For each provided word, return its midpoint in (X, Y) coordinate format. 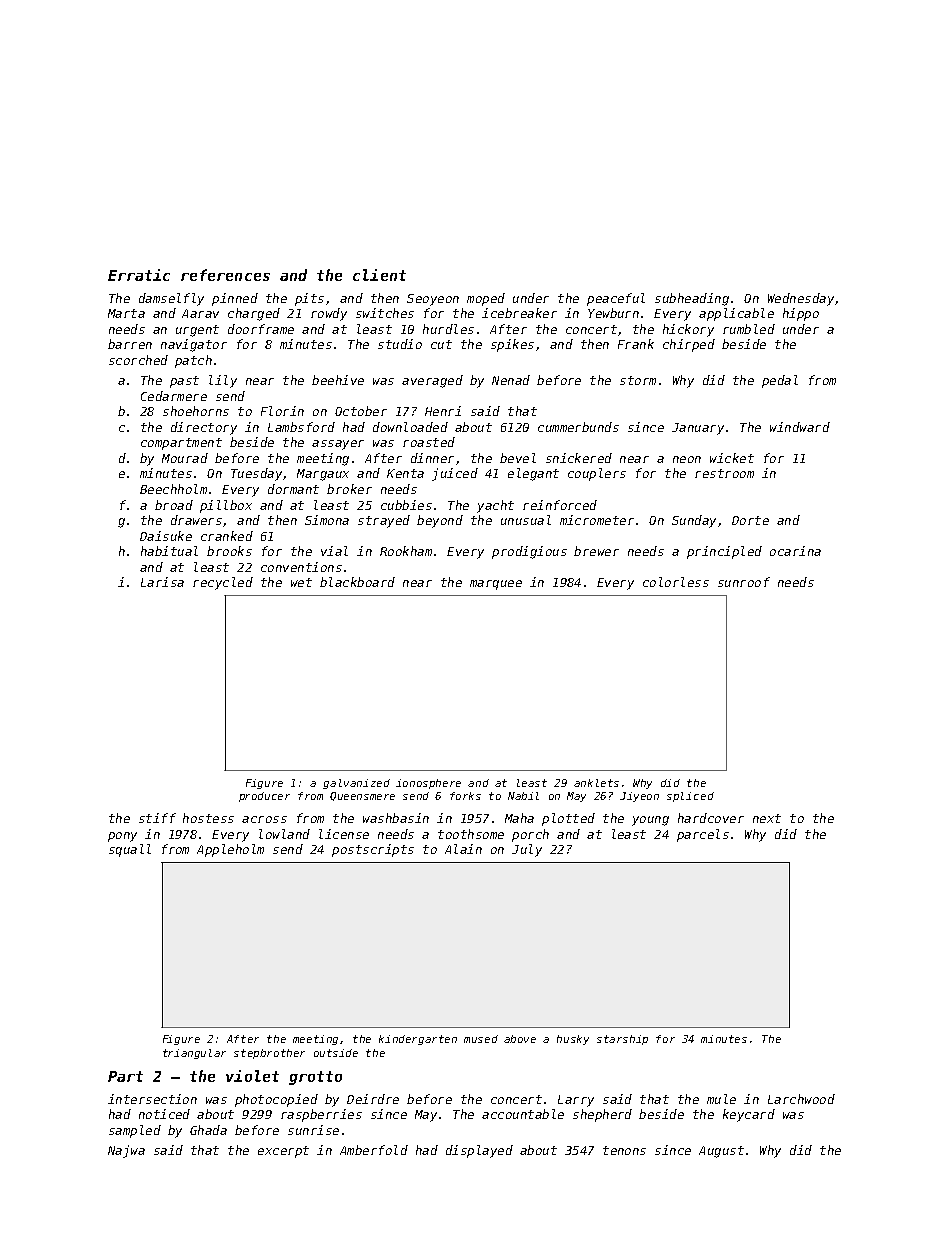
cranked (227, 536)
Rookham (406, 551)
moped (486, 299)
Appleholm (230, 850)
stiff (157, 818)
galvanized (356, 784)
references (225, 275)
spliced (690, 797)
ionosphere (428, 784)
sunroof (744, 582)
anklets (596, 783)
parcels (703, 835)
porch (530, 835)
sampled (135, 1131)
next (767, 818)
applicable (736, 314)
